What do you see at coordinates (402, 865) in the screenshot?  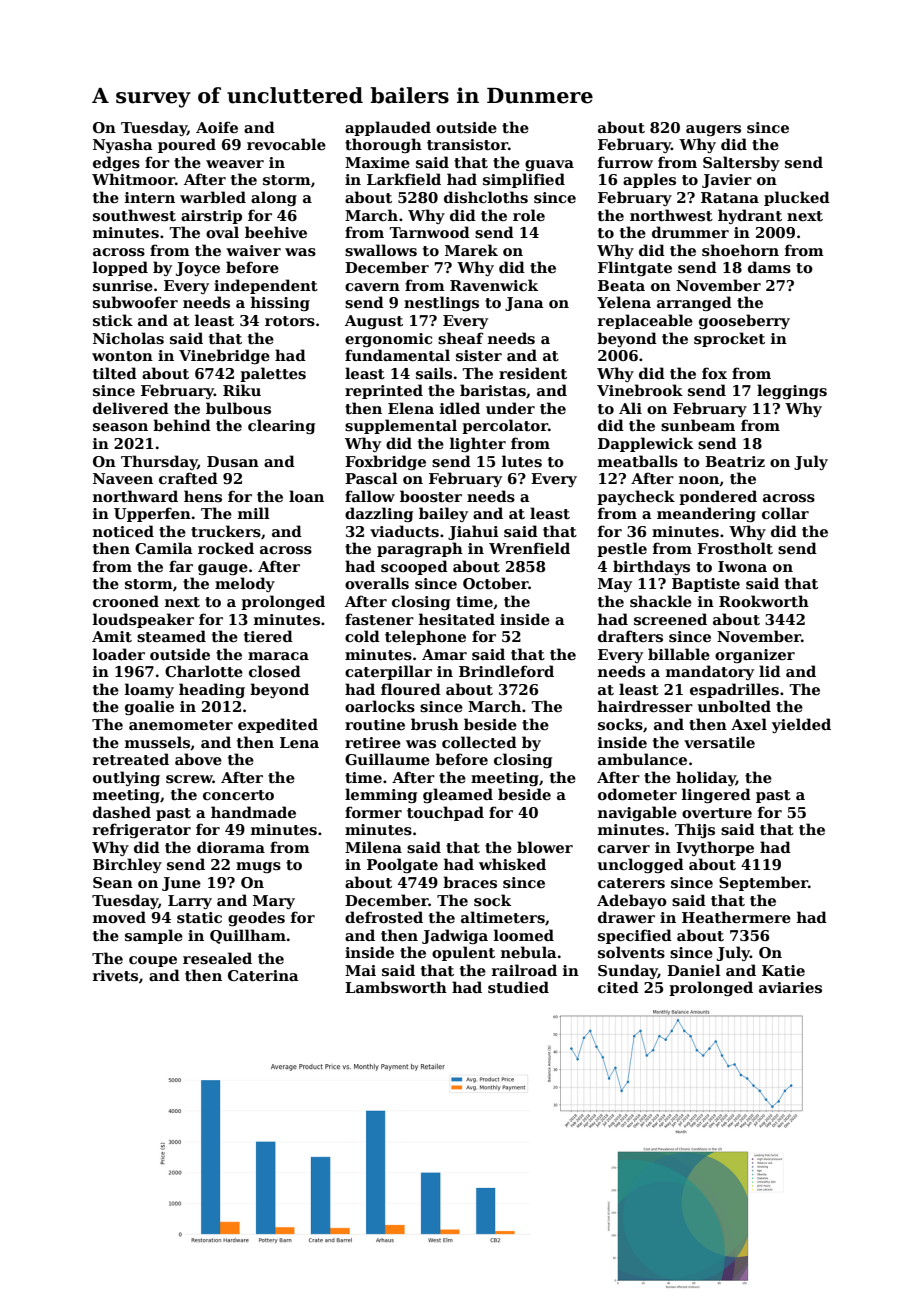 I see `Poolgate` at bounding box center [402, 865].
